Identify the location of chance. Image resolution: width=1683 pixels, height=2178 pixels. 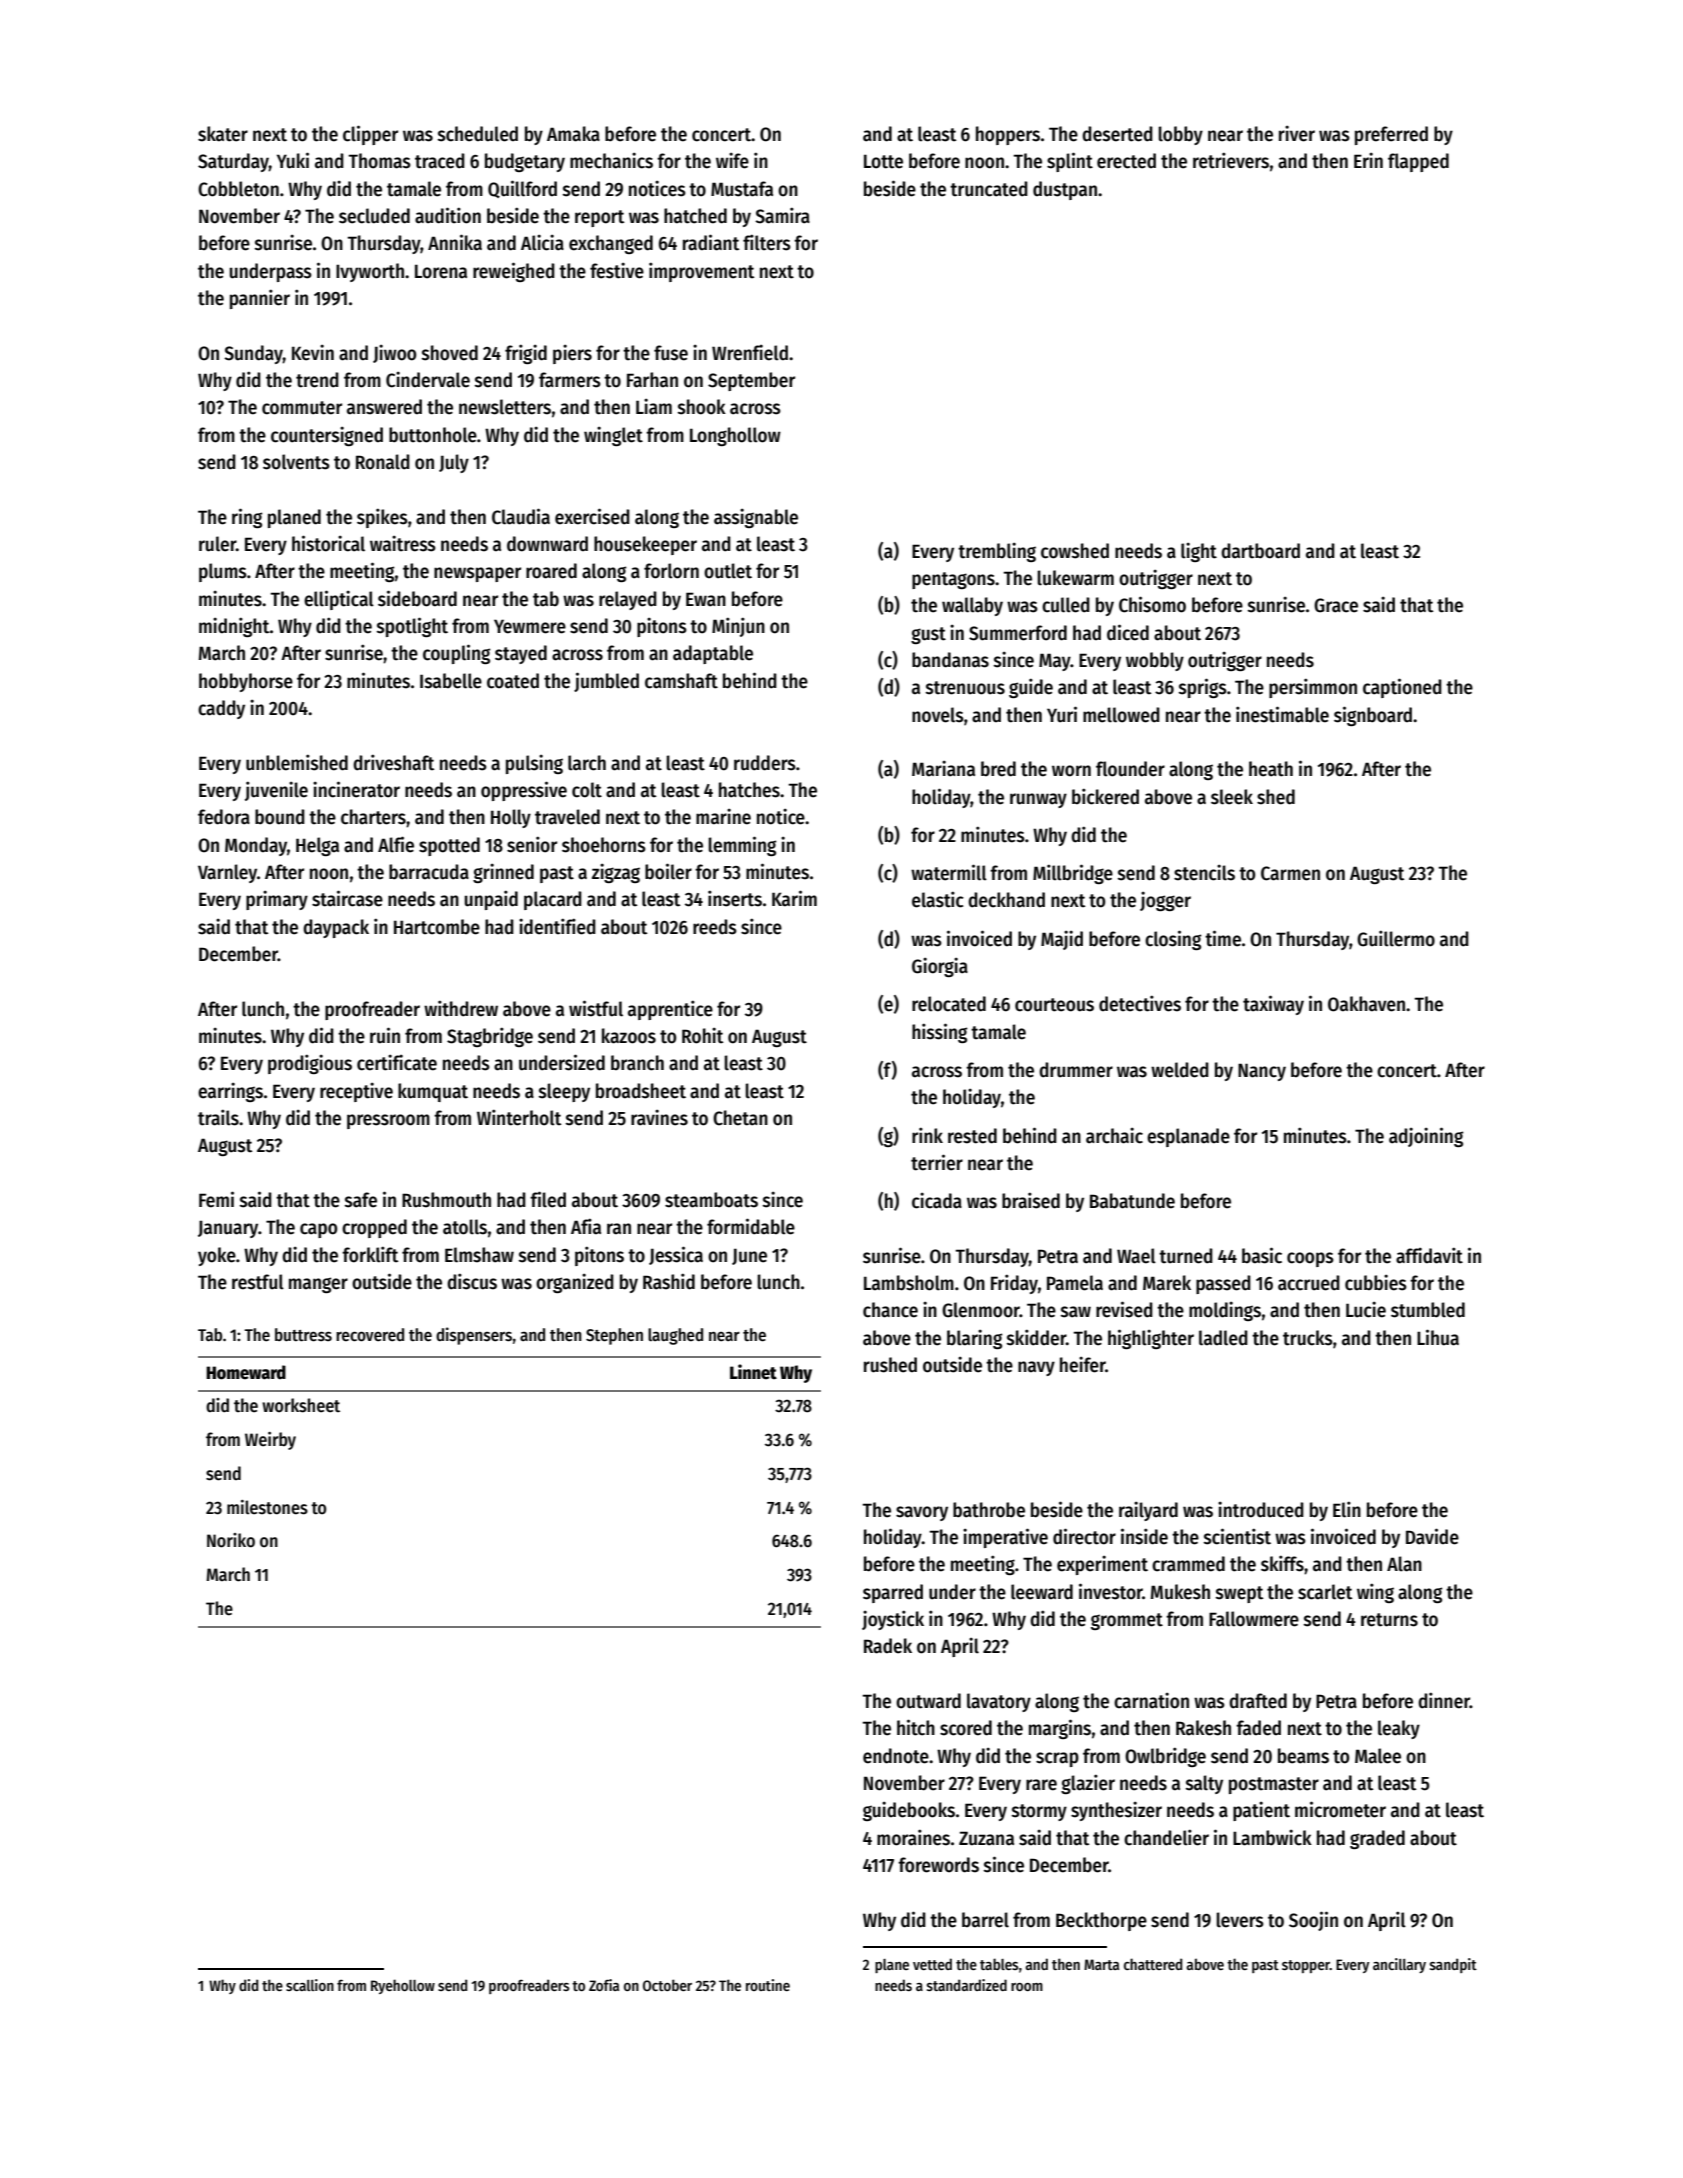
(890, 1310).
